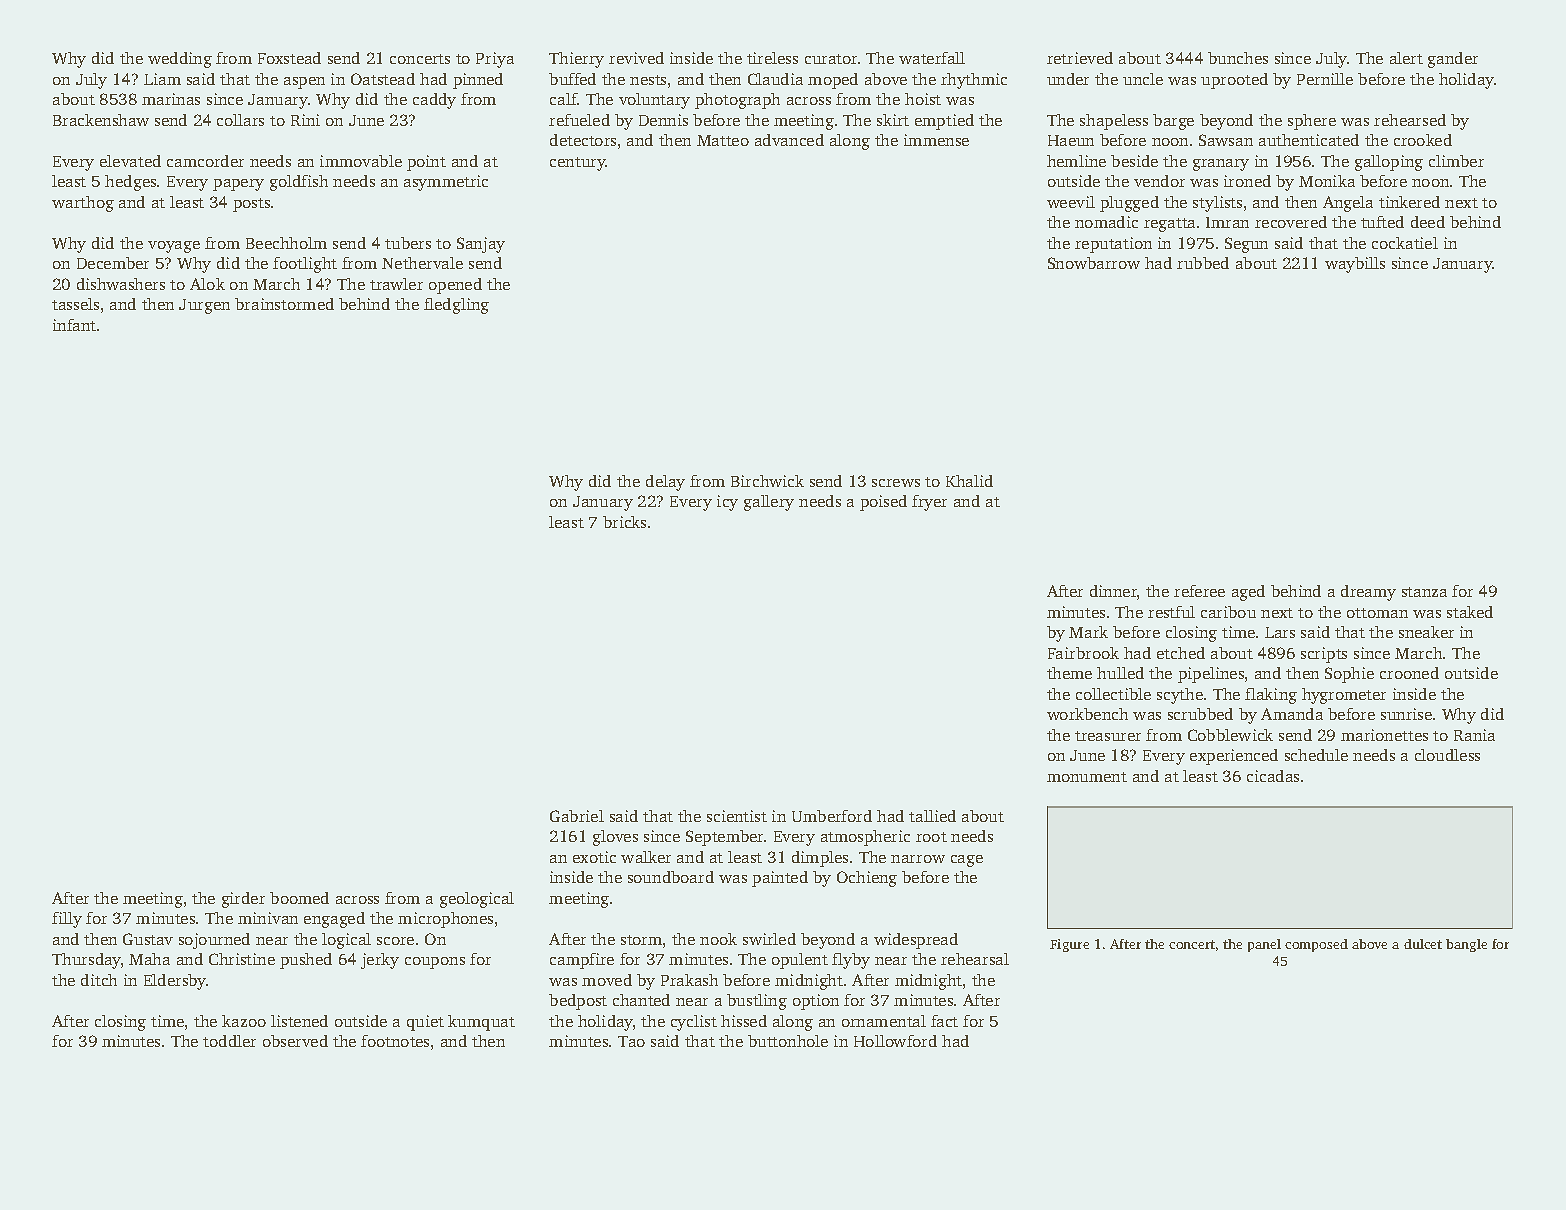 This screenshot has height=1210, width=1566. What do you see at coordinates (180, 60) in the screenshot?
I see `wedding` at bounding box center [180, 60].
